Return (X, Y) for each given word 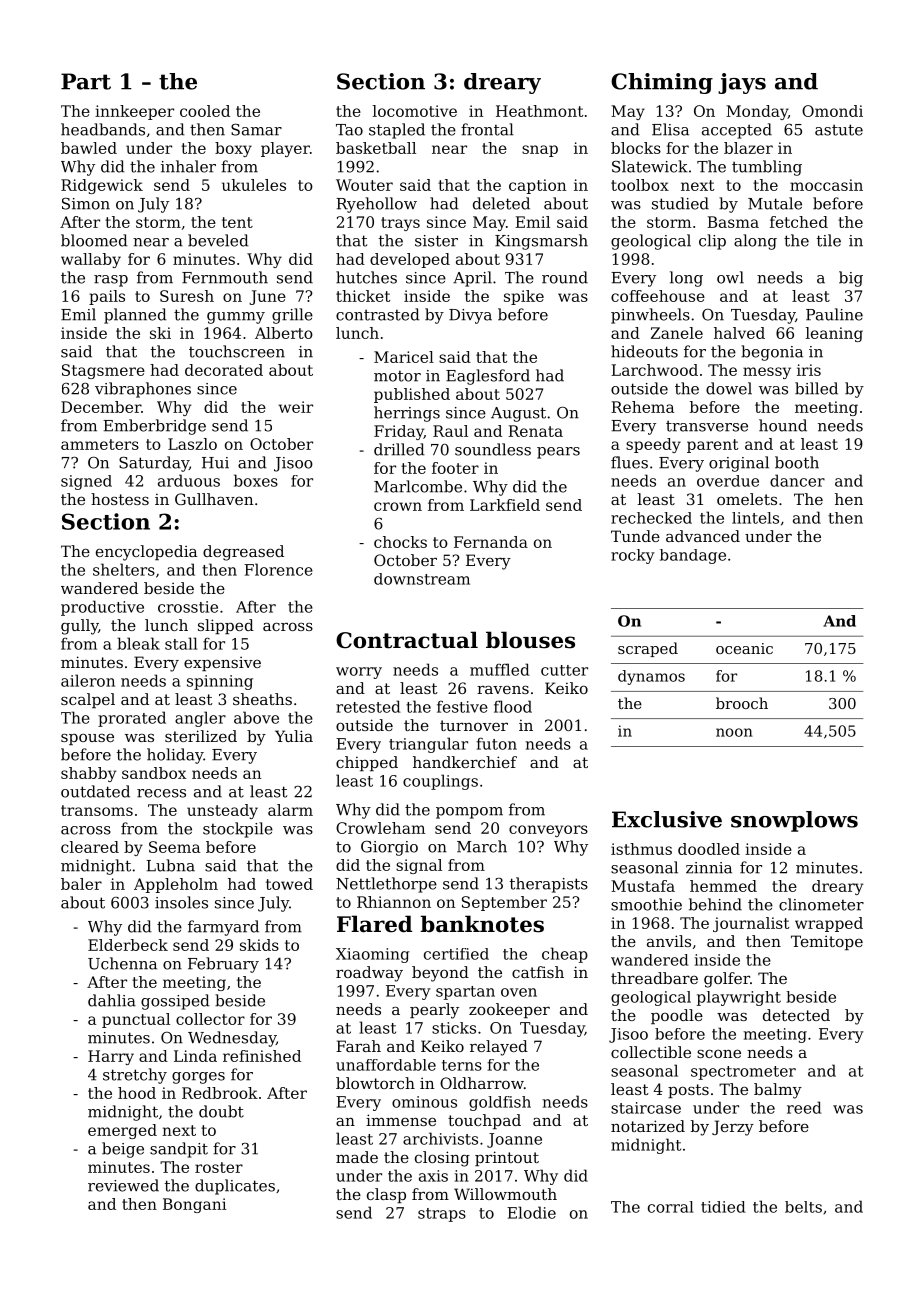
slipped (226, 626)
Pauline (834, 314)
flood (513, 706)
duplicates (235, 1187)
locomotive (415, 111)
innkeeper (134, 112)
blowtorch (375, 1083)
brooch (742, 703)
